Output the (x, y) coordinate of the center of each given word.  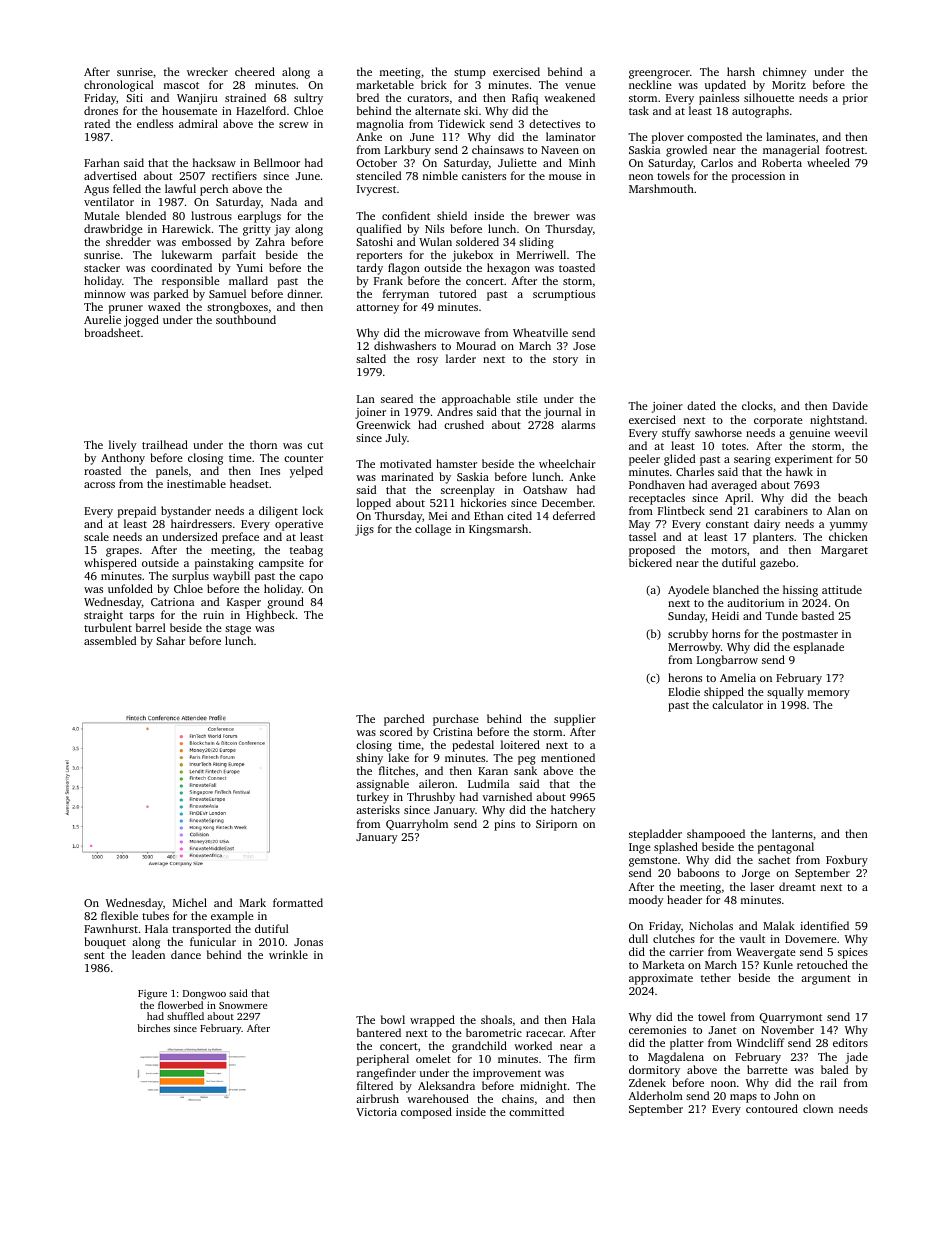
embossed (206, 241)
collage (433, 530)
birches (153, 1028)
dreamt (797, 886)
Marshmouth (661, 188)
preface (240, 538)
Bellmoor (277, 162)
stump (470, 74)
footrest (845, 149)
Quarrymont (790, 1018)
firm (584, 1058)
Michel (190, 902)
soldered (477, 241)
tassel (642, 536)
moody (646, 901)
